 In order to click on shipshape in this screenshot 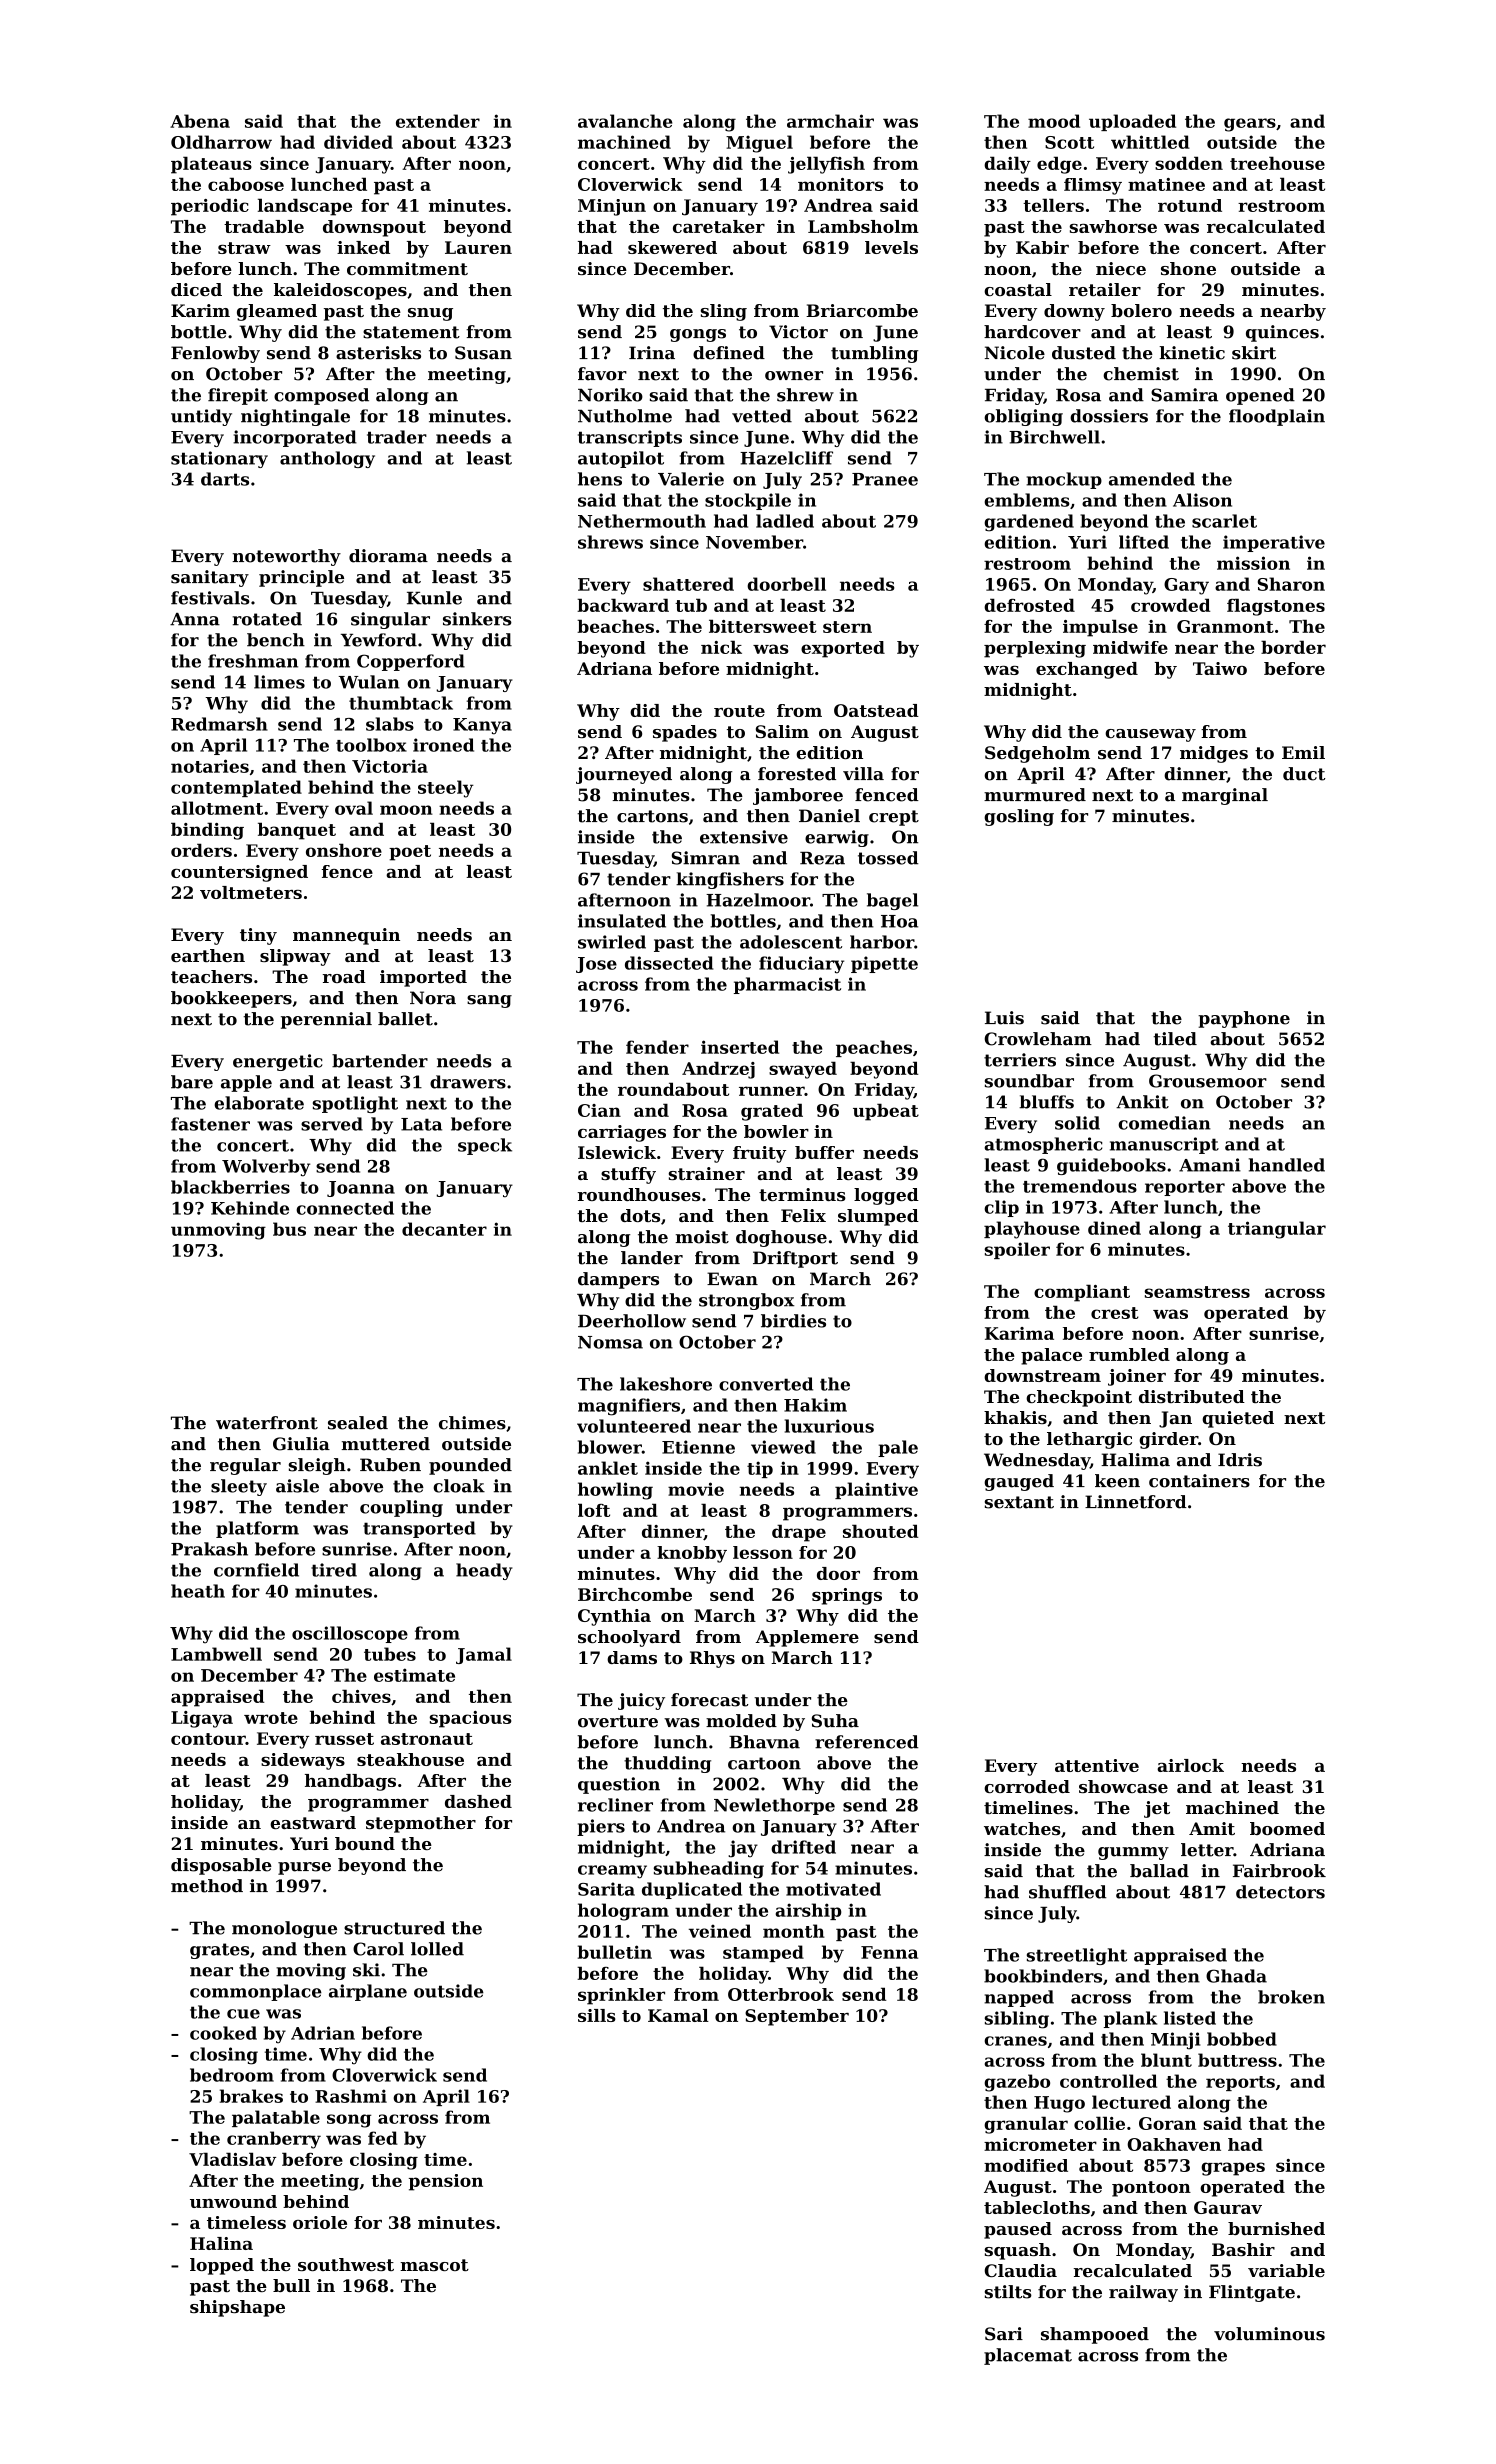, I will do `click(237, 2308)`.
